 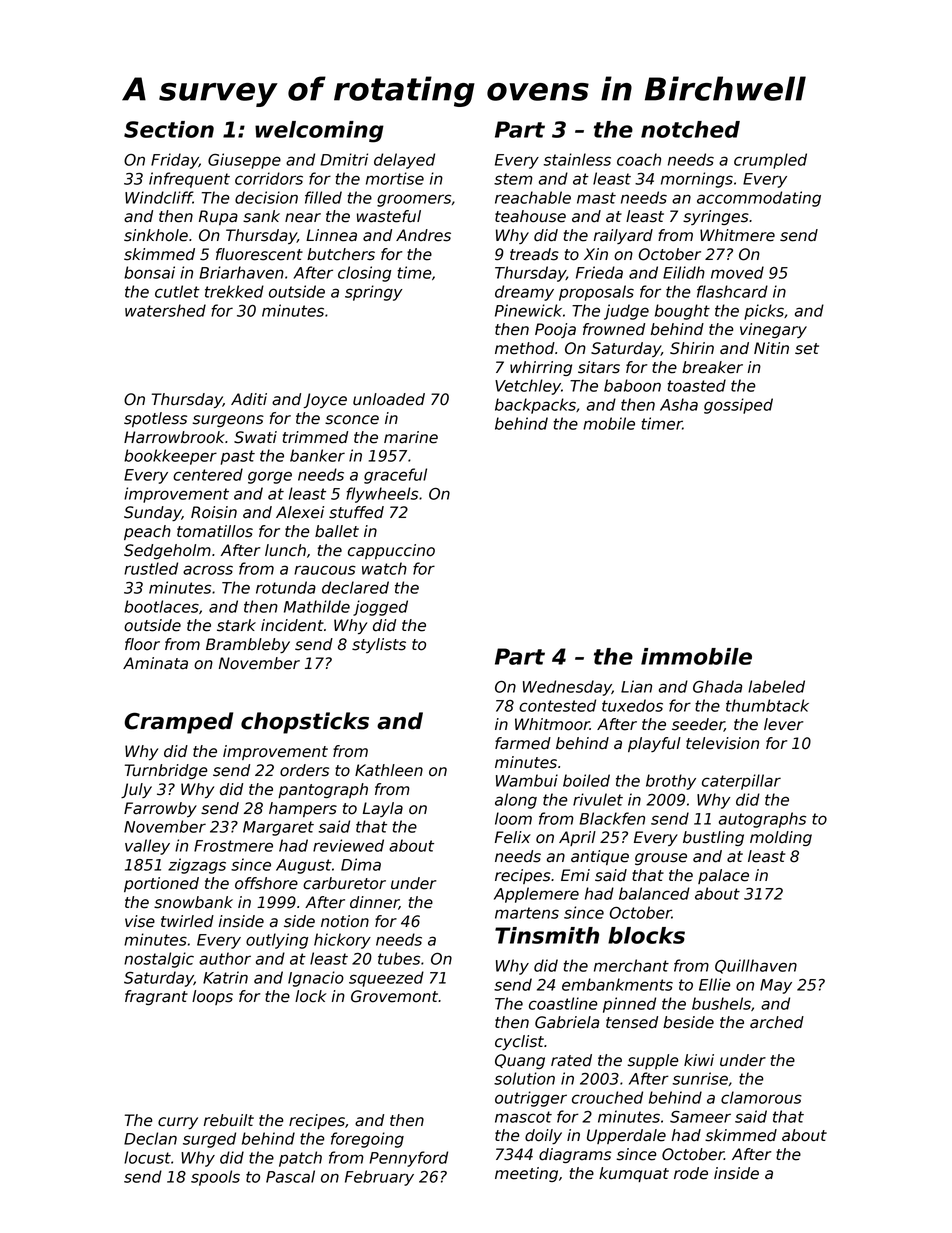 I want to click on across, so click(x=208, y=570).
